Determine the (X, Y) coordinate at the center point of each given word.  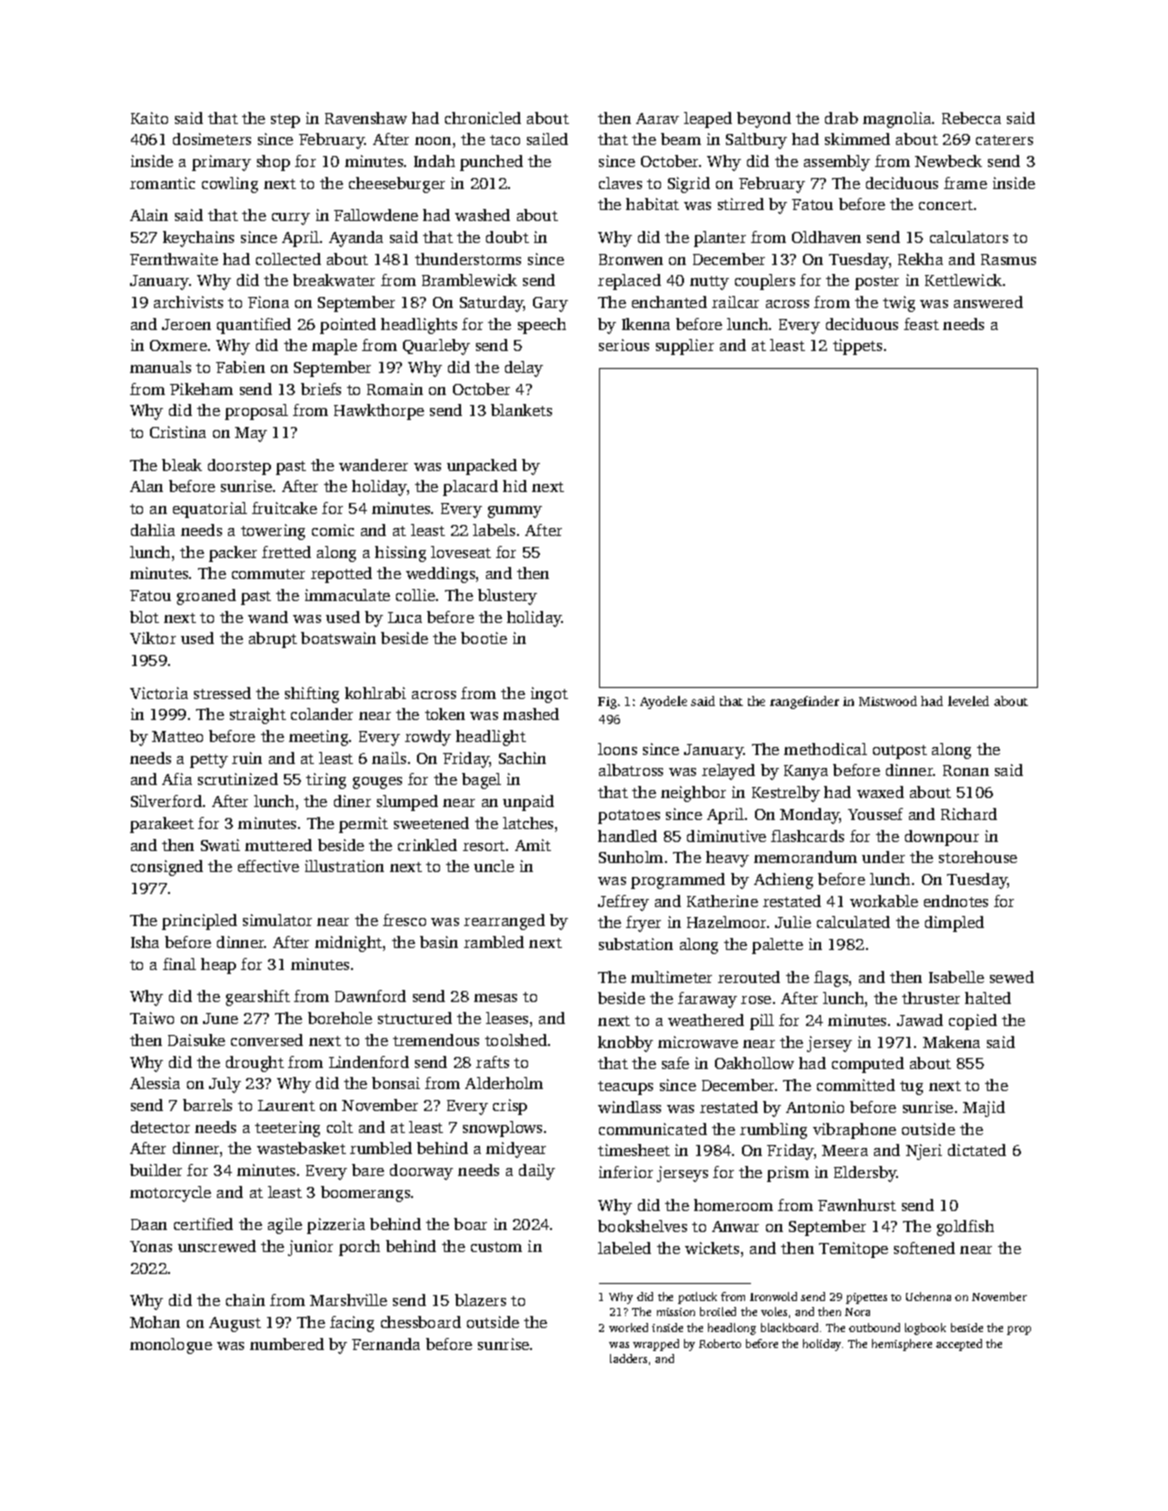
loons (617, 749)
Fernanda (386, 1344)
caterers (1004, 140)
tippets (857, 347)
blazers (480, 1300)
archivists (188, 302)
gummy (515, 512)
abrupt (273, 640)
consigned (167, 868)
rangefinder (804, 702)
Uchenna (928, 1296)
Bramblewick (469, 280)
